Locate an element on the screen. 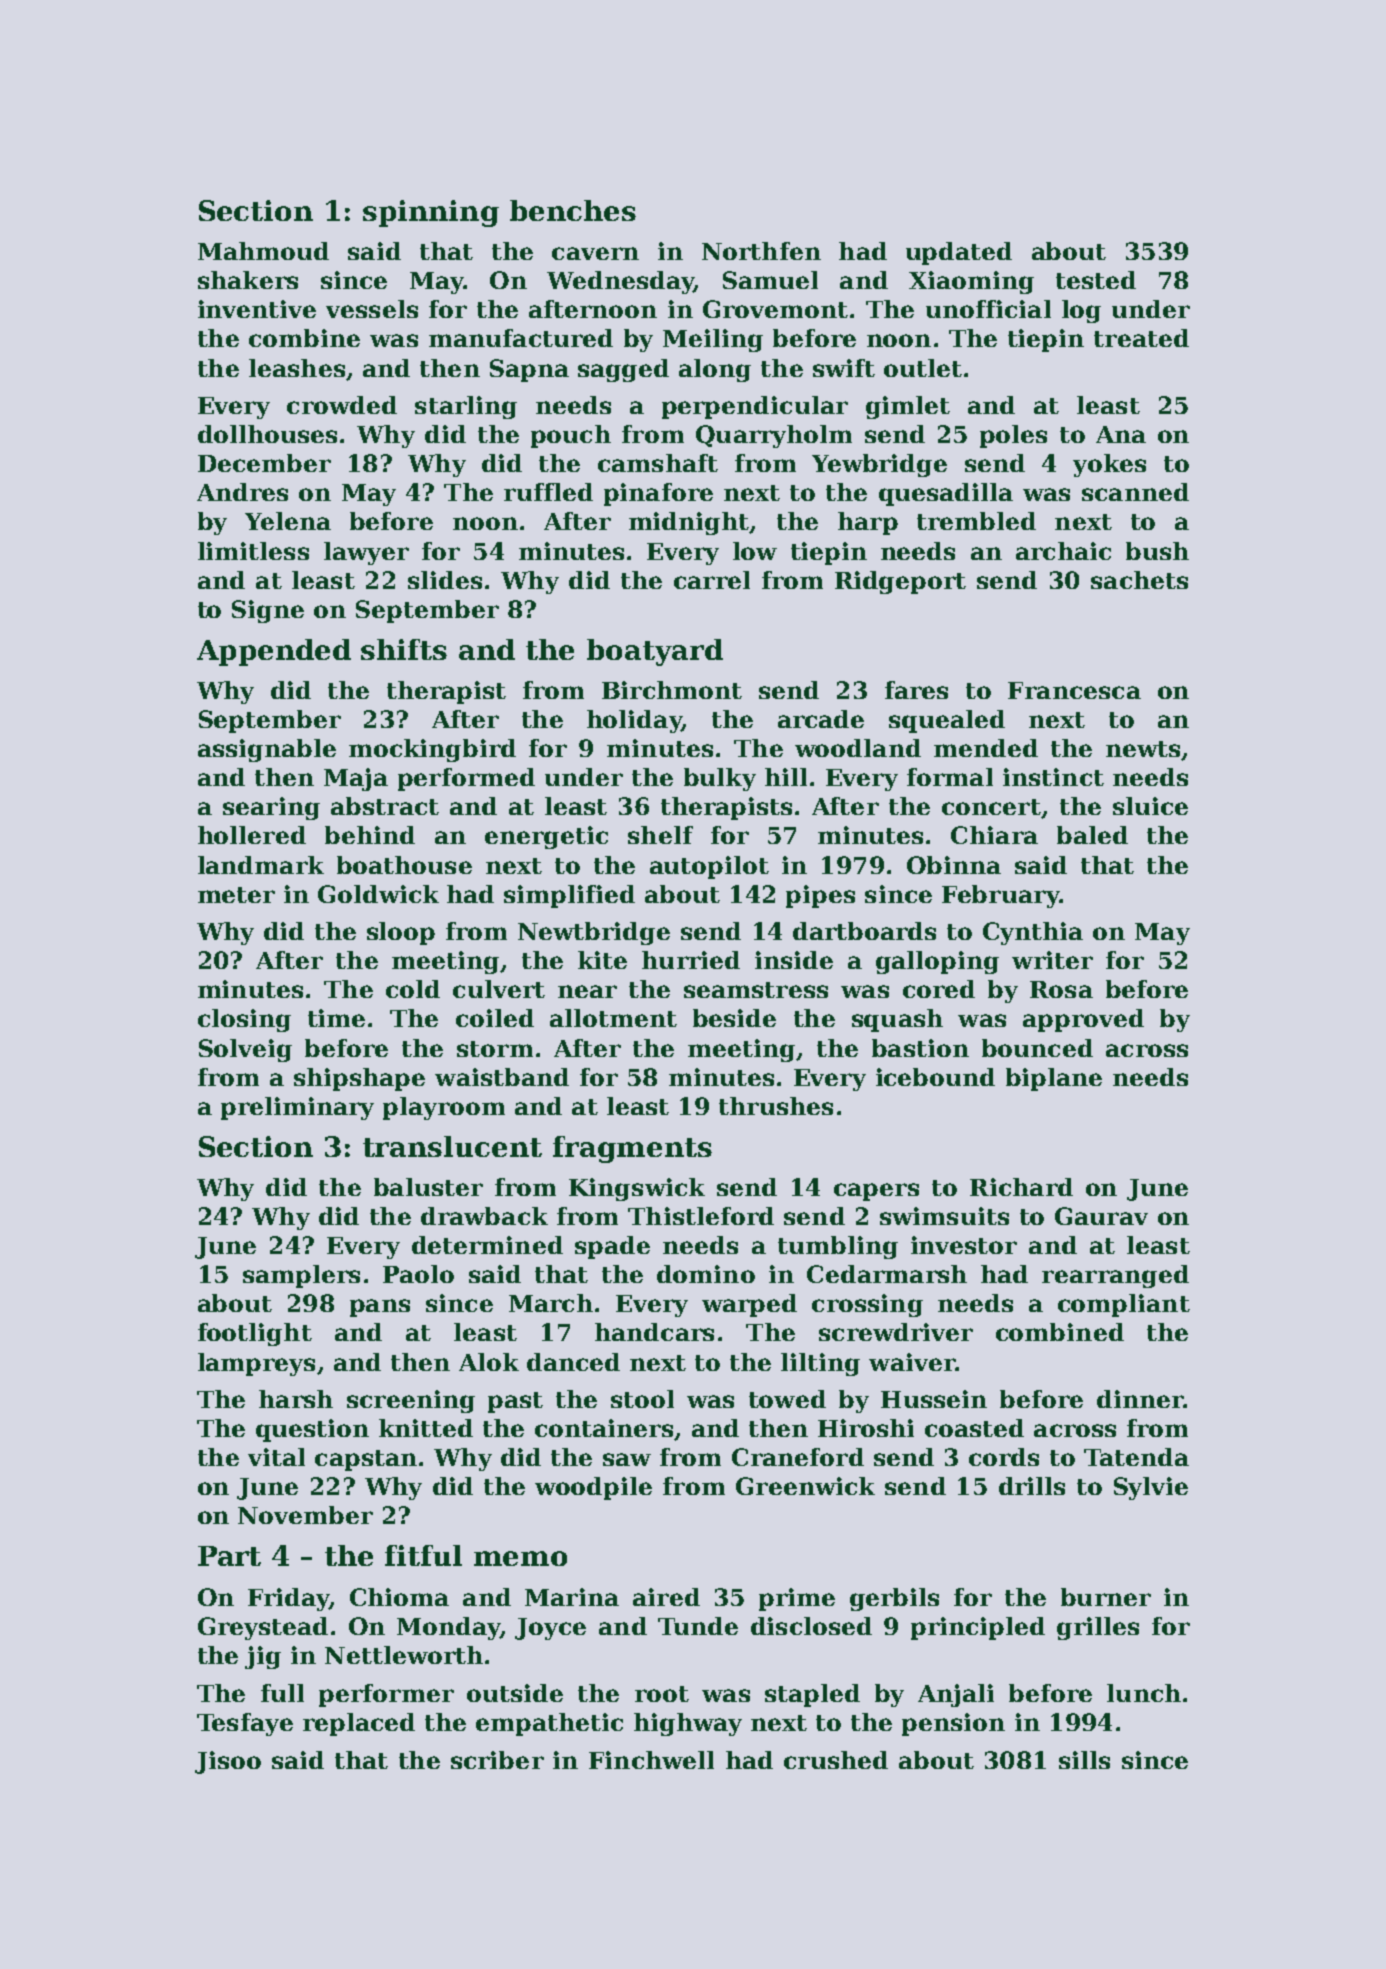 The image size is (1386, 1969). Solveig is located at coordinates (245, 1050).
